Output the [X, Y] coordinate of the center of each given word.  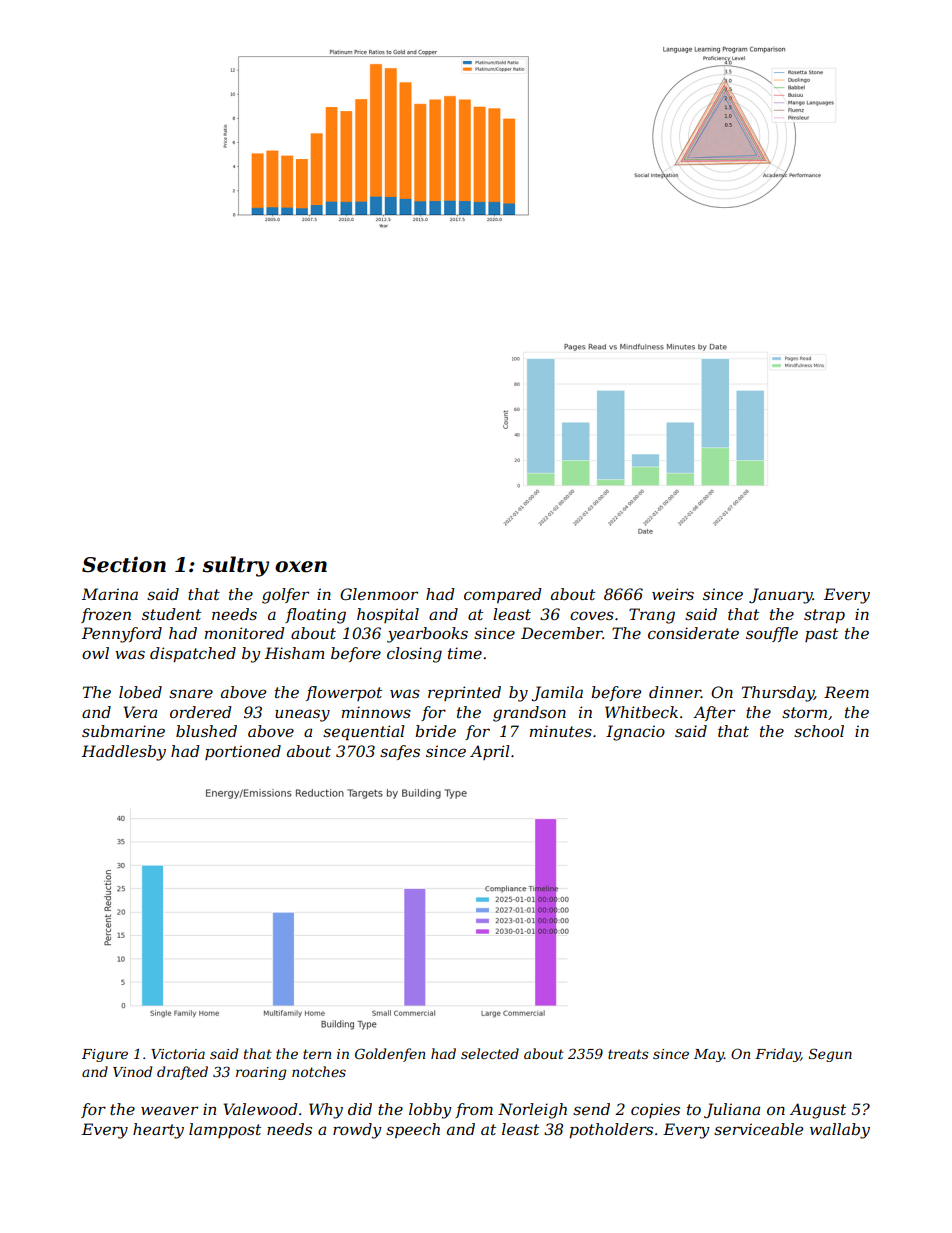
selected [490, 1053]
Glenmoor [379, 594]
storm [804, 712]
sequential [364, 733]
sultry [235, 566]
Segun [830, 1055]
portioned [243, 752]
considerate [693, 633]
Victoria [178, 1054]
